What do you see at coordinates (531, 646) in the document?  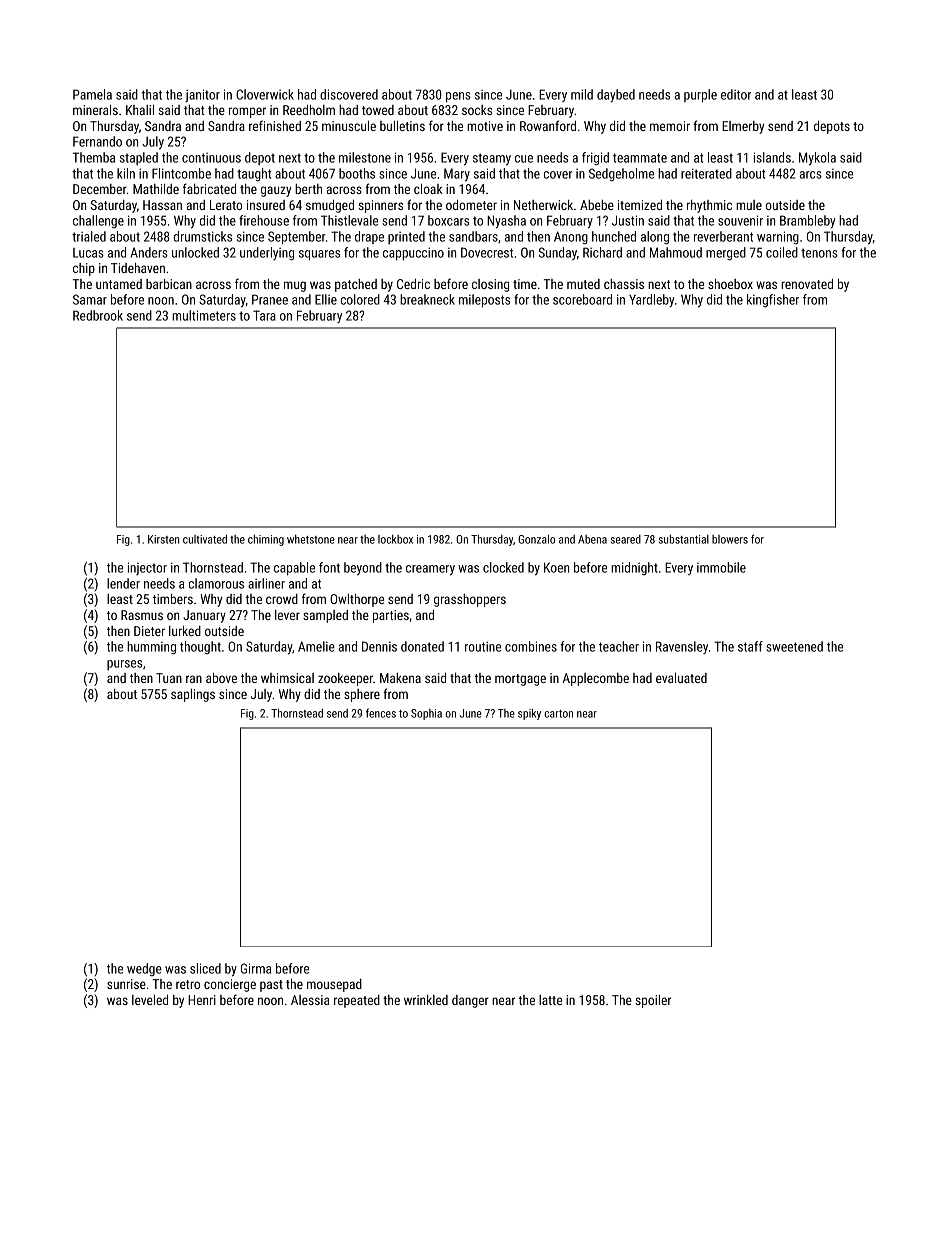 I see `combines` at bounding box center [531, 646].
